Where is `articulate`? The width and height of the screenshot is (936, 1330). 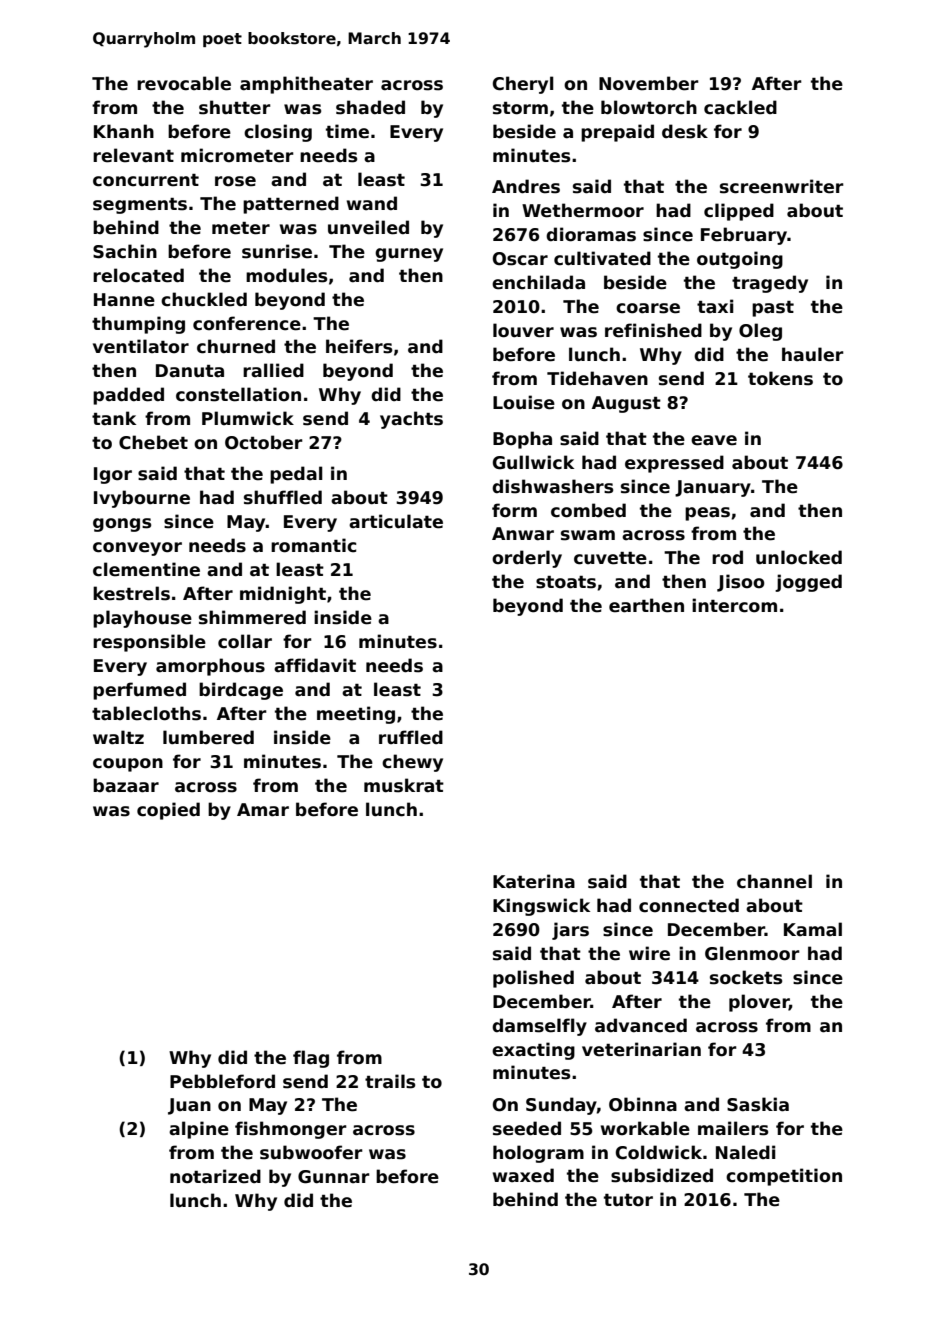
articulate is located at coordinates (396, 521).
